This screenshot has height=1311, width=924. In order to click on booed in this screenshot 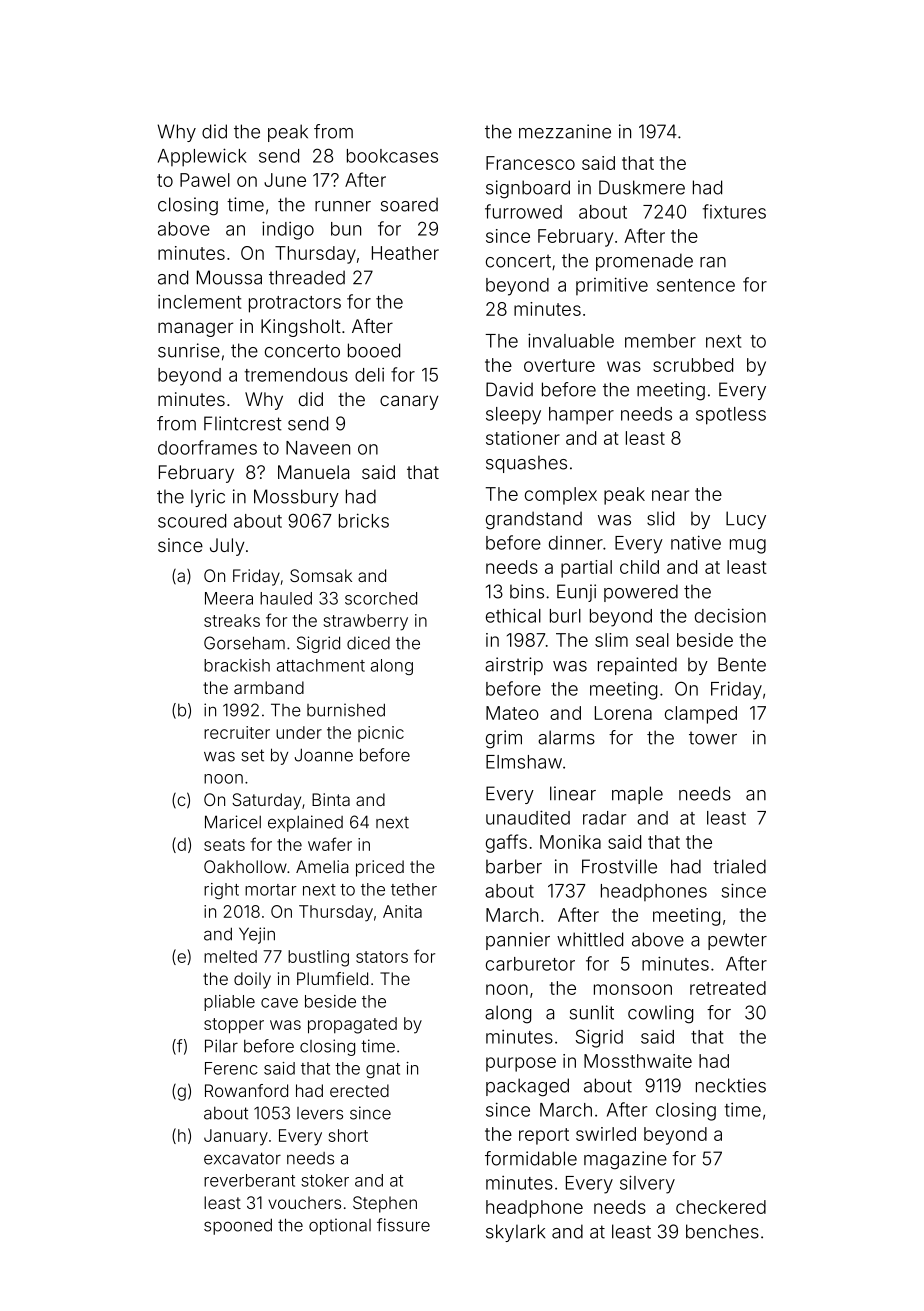, I will do `click(374, 350)`.
